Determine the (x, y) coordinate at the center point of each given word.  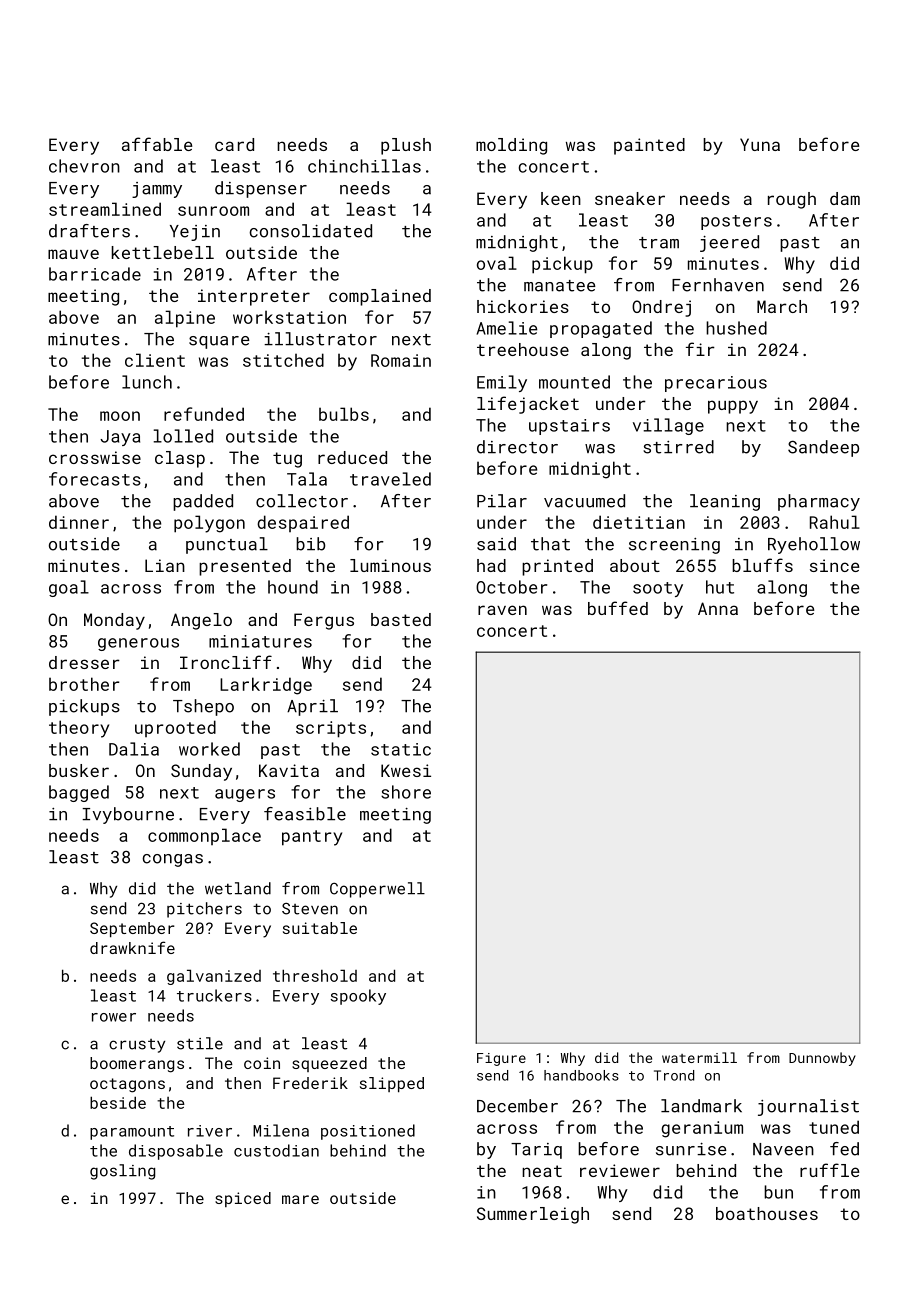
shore (406, 792)
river (210, 1131)
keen (561, 198)
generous (138, 644)
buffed (618, 608)
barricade (95, 274)
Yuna (760, 144)
